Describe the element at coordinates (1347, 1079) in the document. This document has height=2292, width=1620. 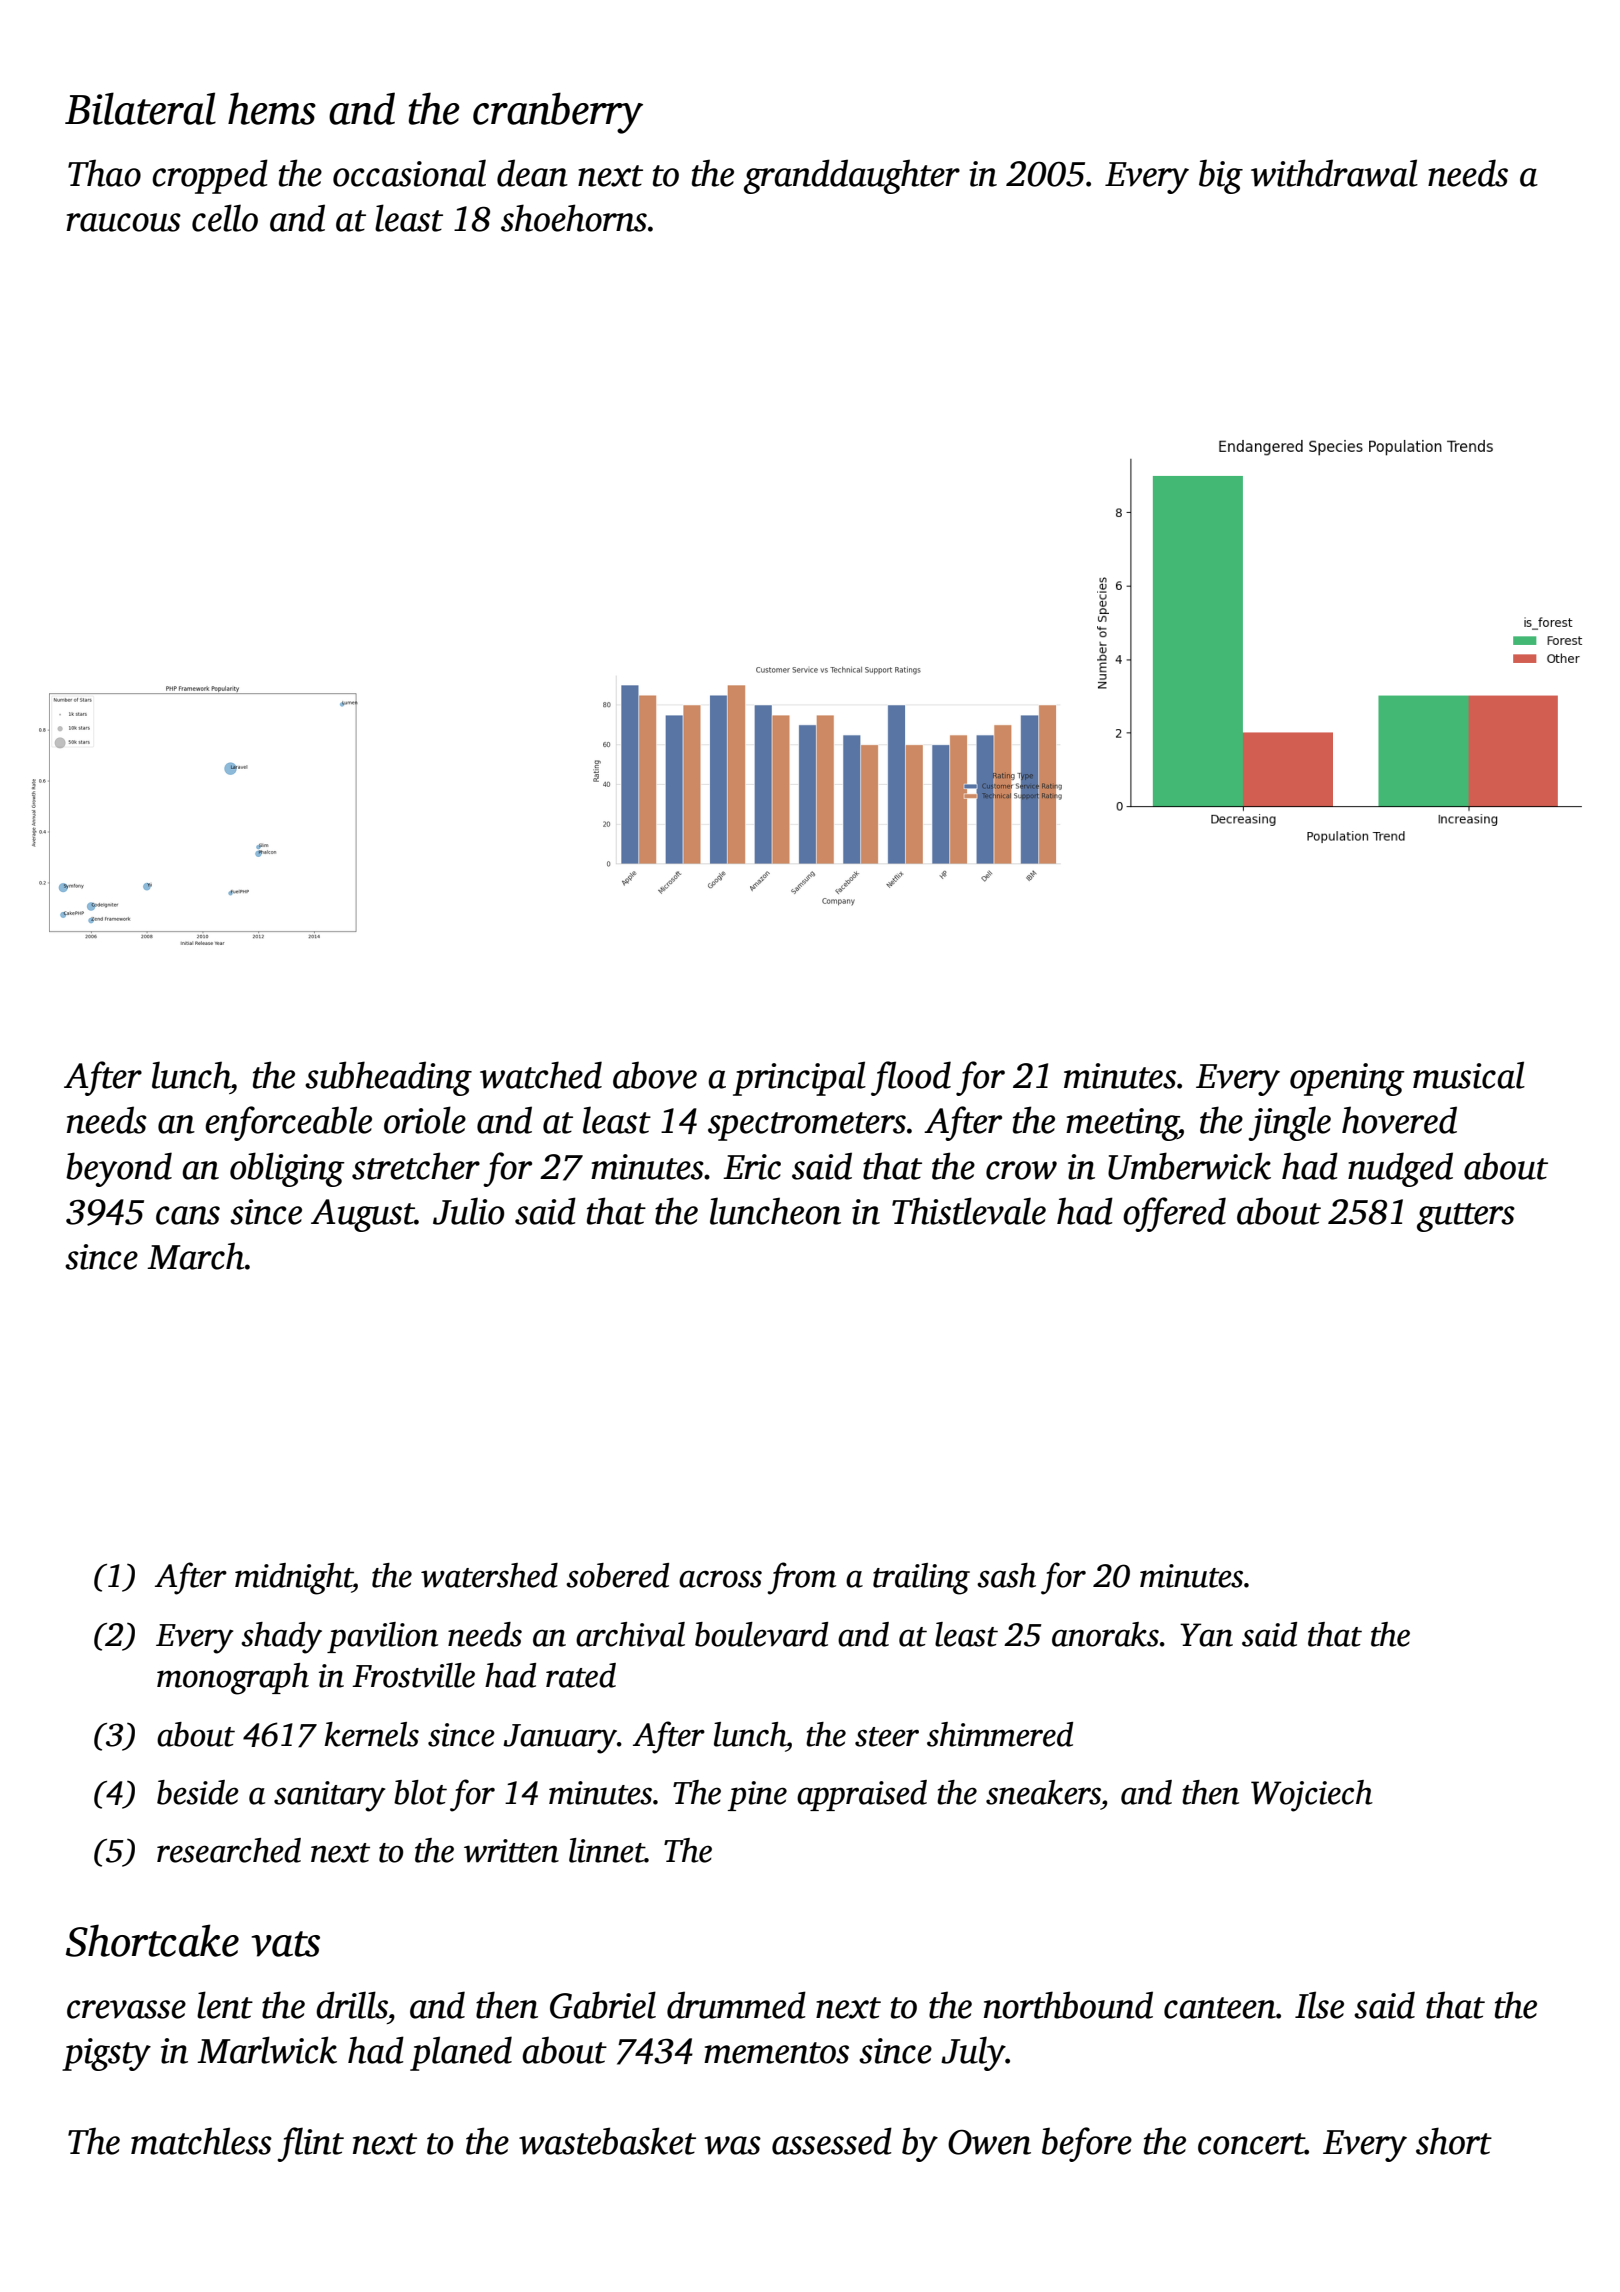
I see `opening` at that location.
